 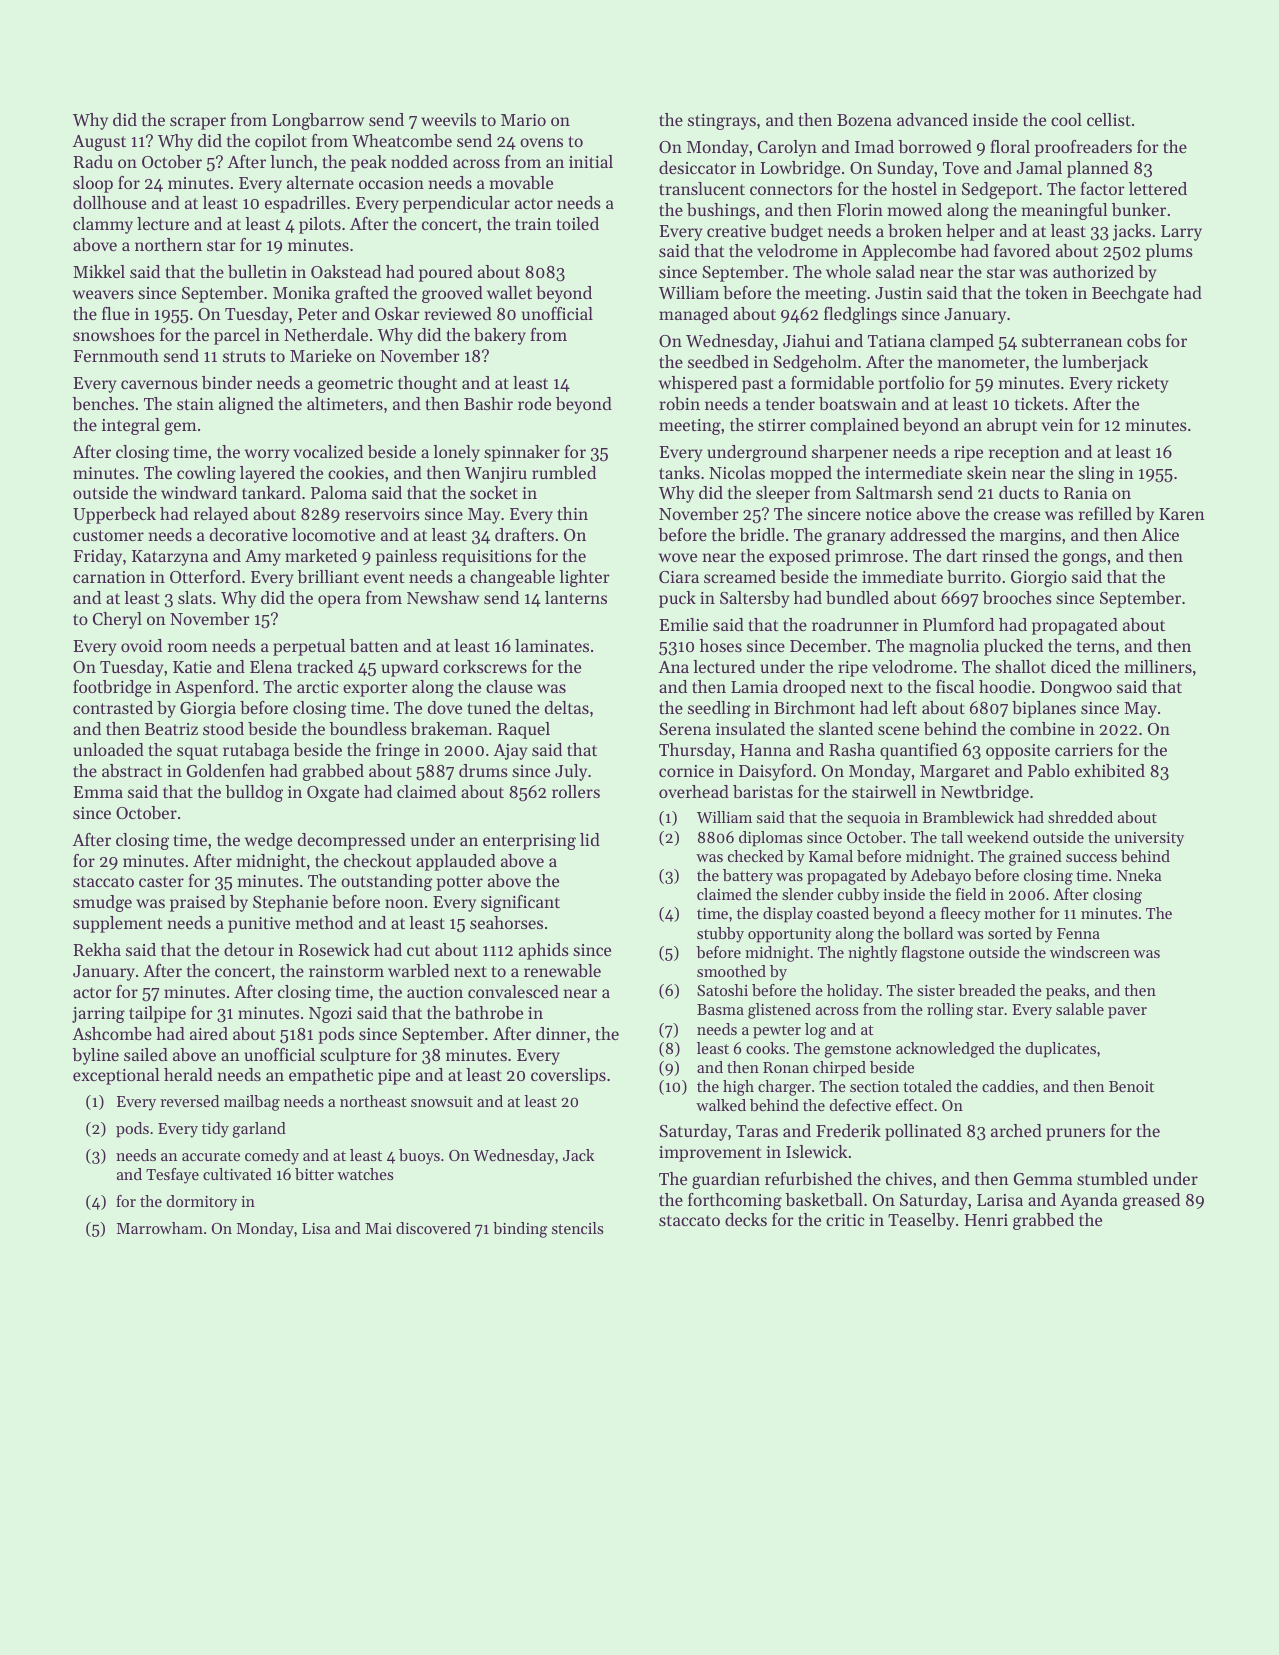 What do you see at coordinates (391, 183) in the image?
I see `occasion` at bounding box center [391, 183].
